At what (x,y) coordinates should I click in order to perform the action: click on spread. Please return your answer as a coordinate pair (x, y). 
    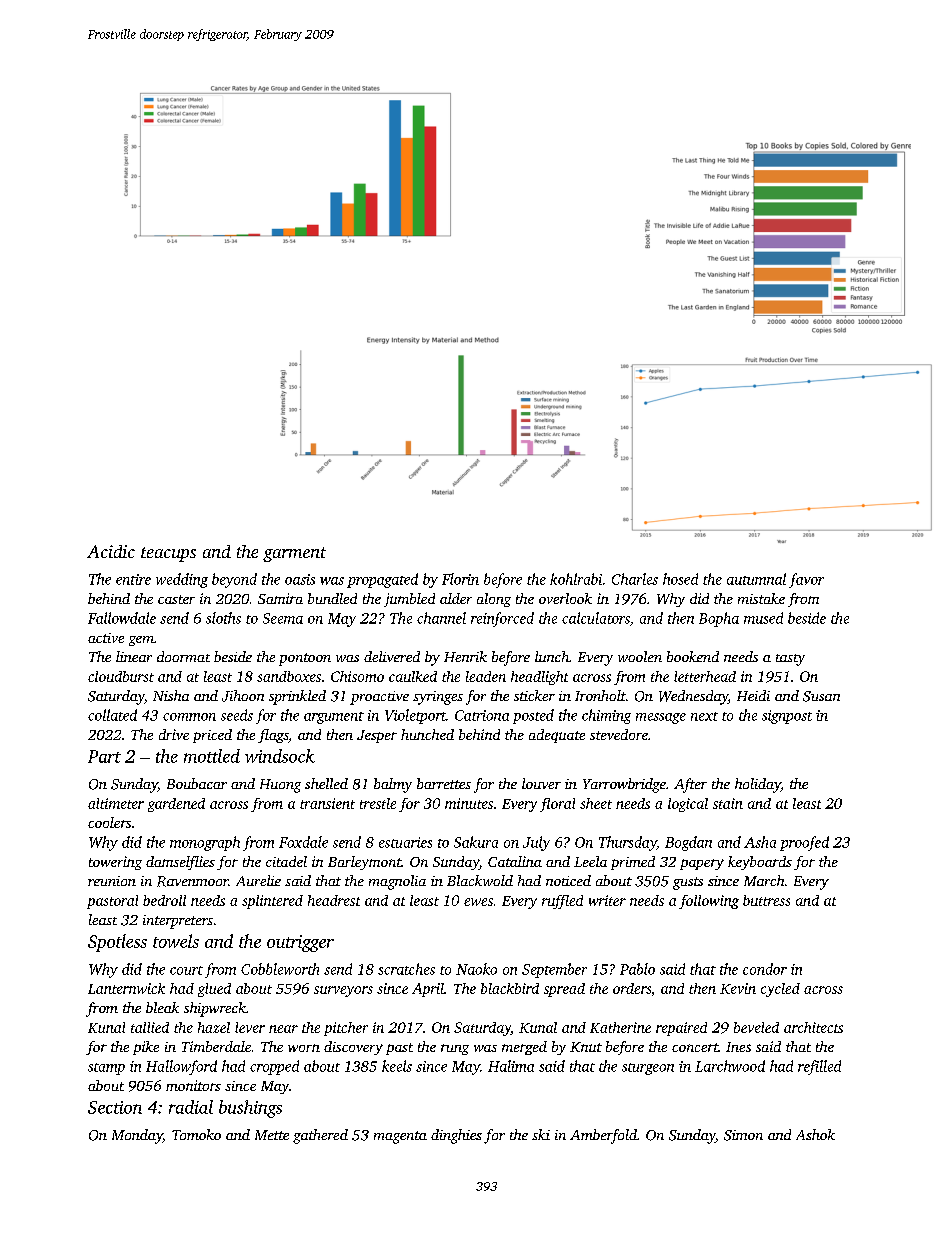
    Looking at the image, I should click on (564, 990).
